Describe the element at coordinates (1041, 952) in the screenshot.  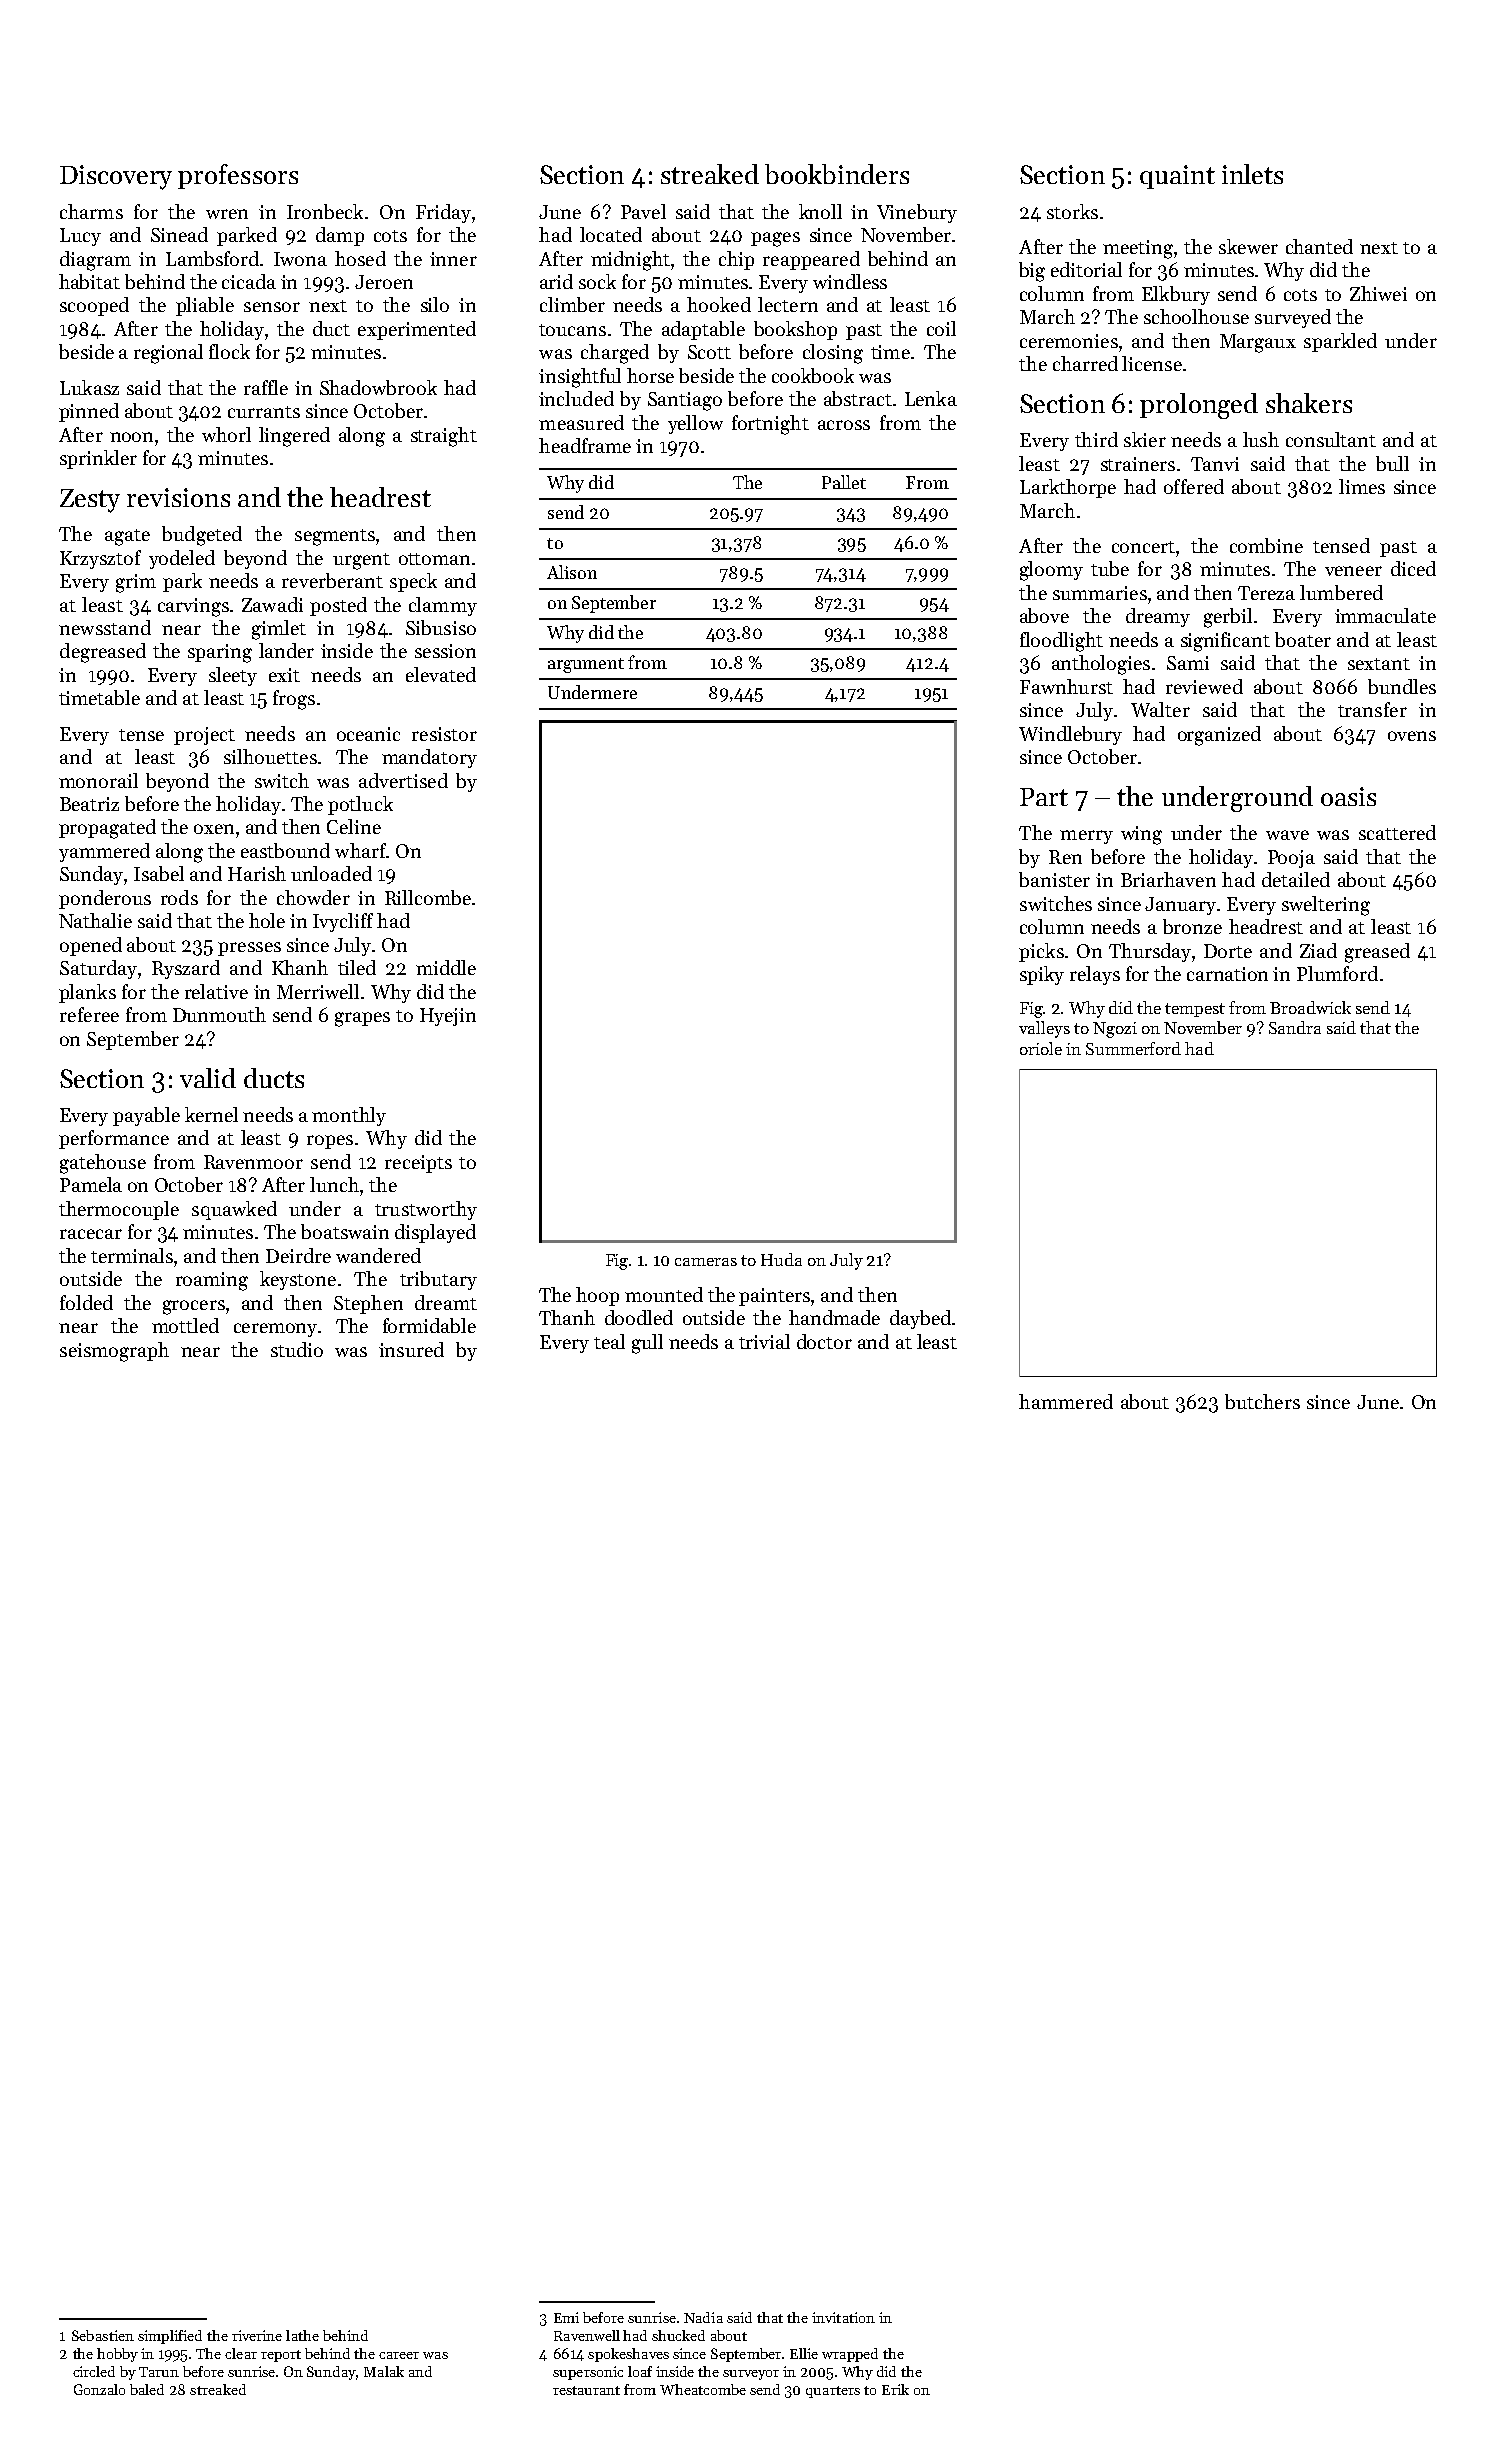
I see `picks` at that location.
